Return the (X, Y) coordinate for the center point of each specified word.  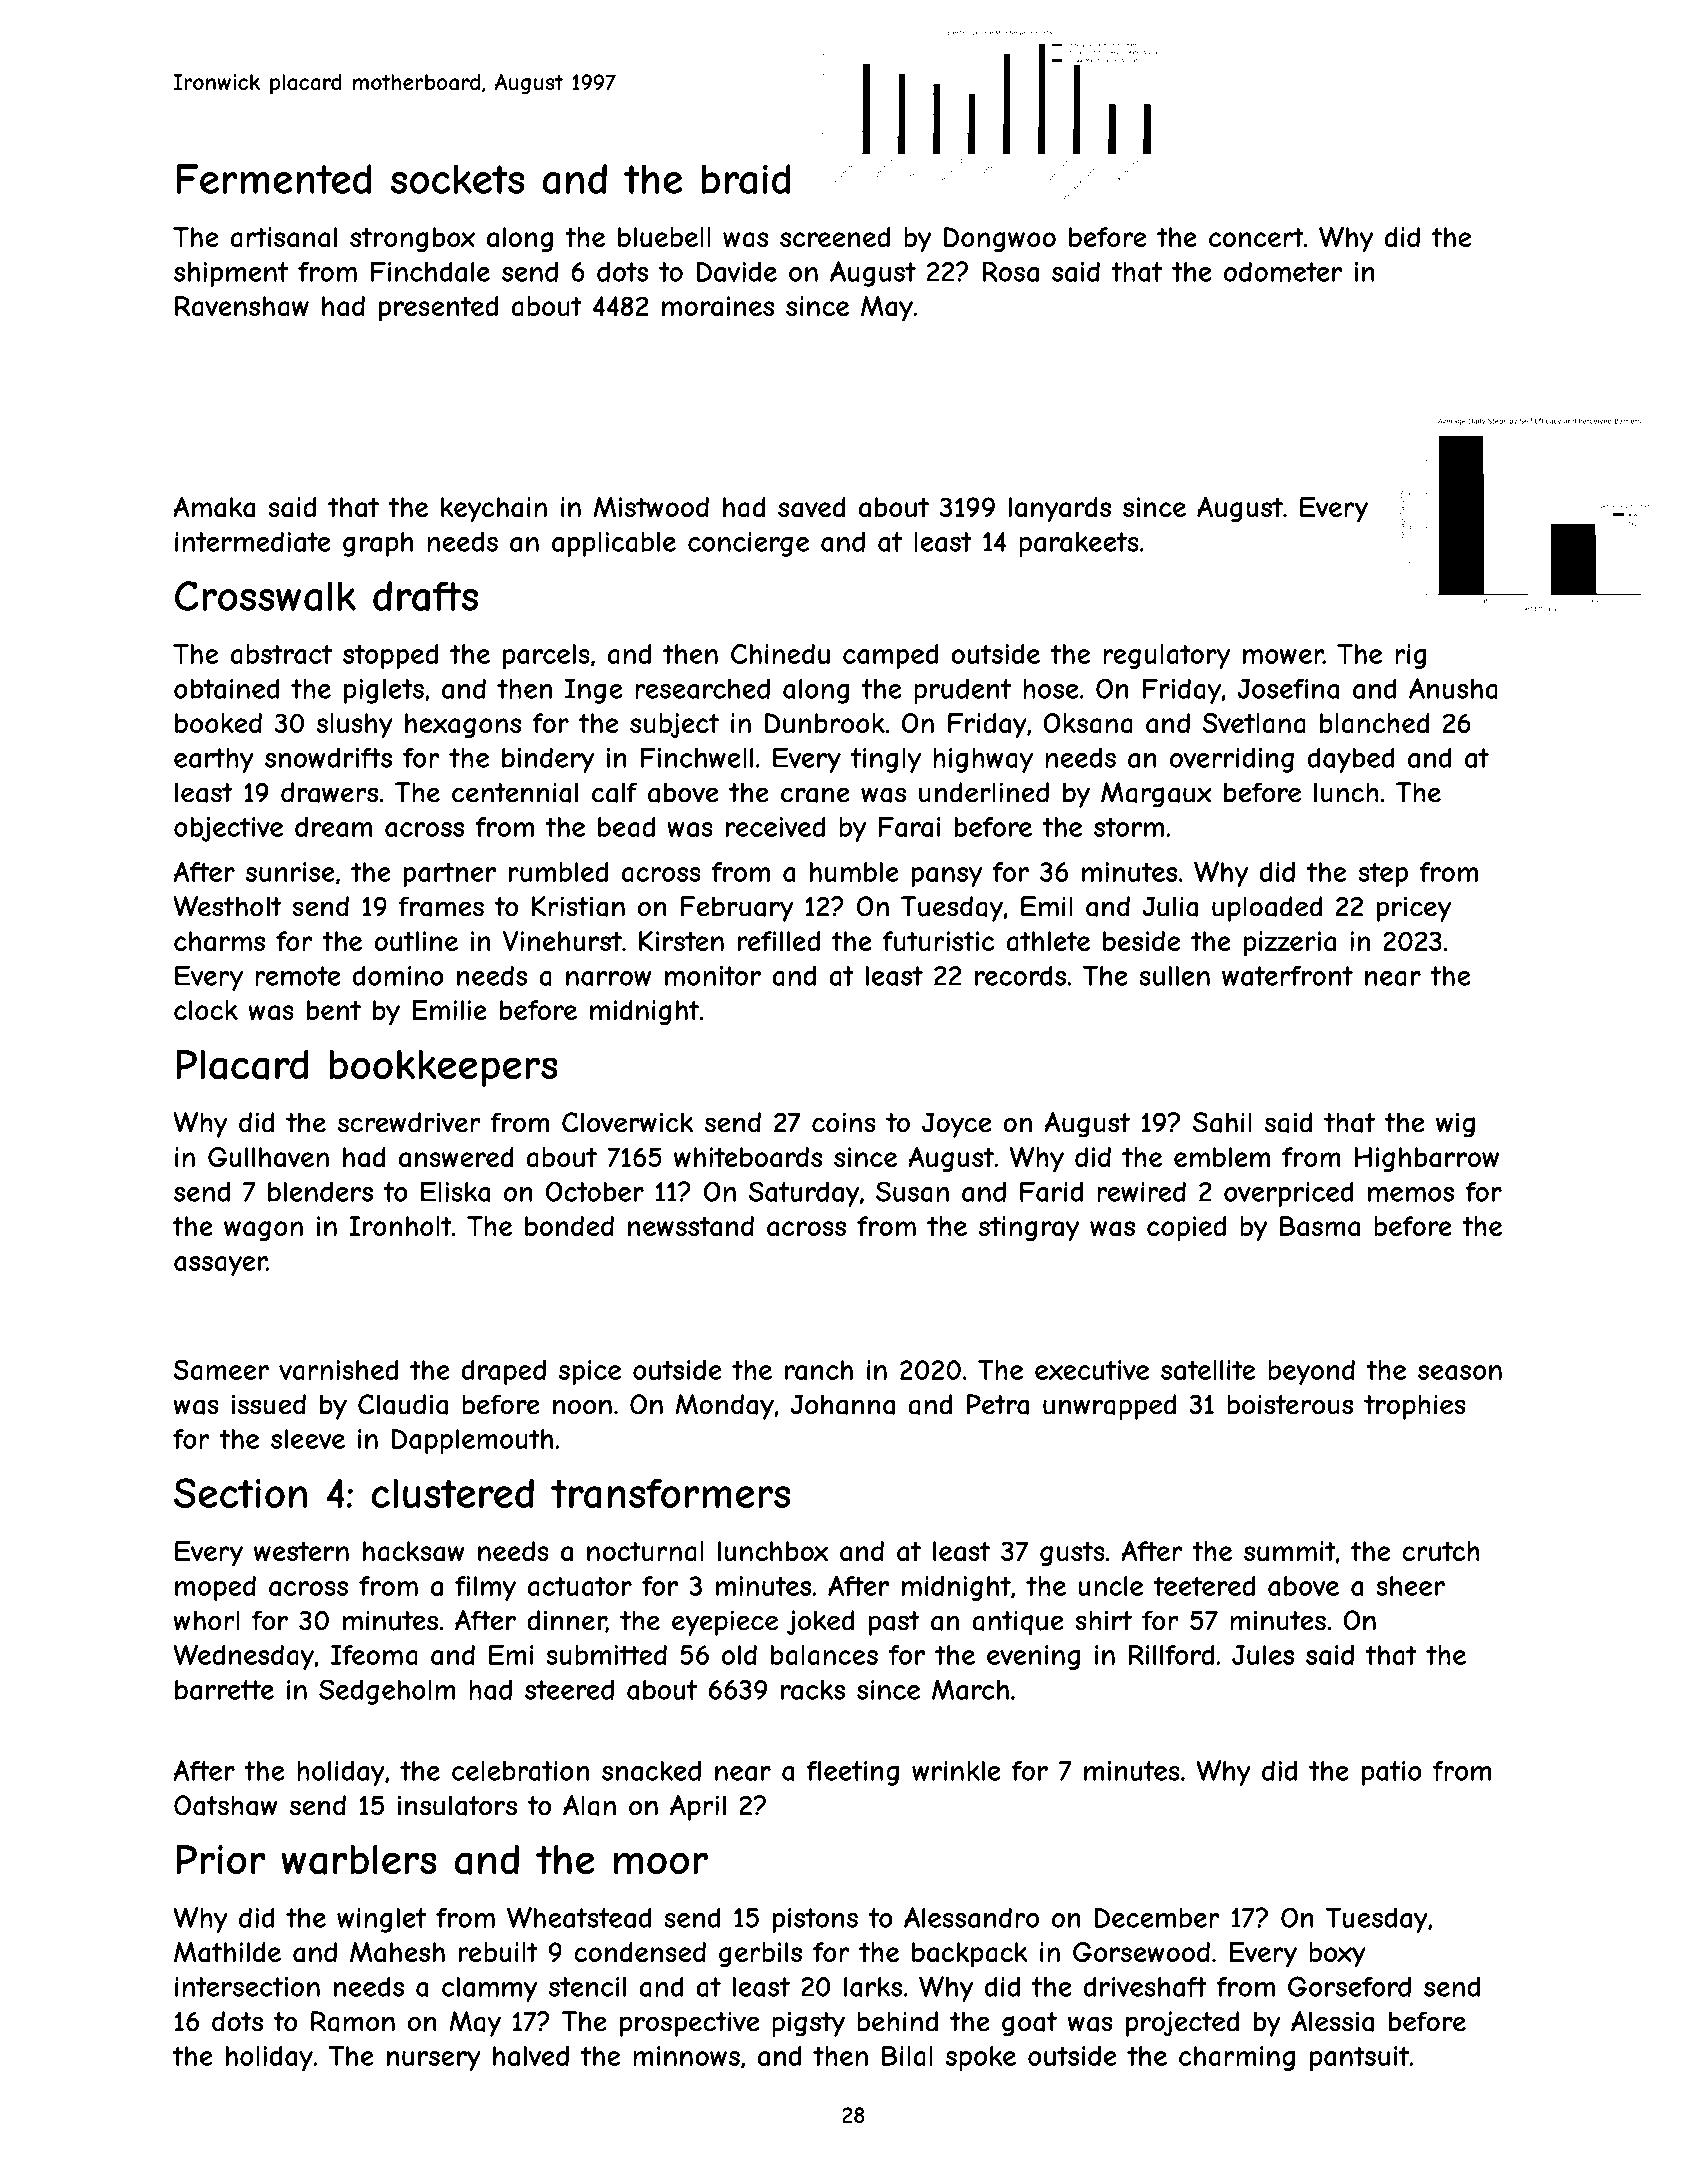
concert (1256, 237)
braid (746, 179)
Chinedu (780, 654)
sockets (457, 179)
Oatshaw (226, 1805)
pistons (815, 1920)
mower (1283, 656)
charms (219, 941)
